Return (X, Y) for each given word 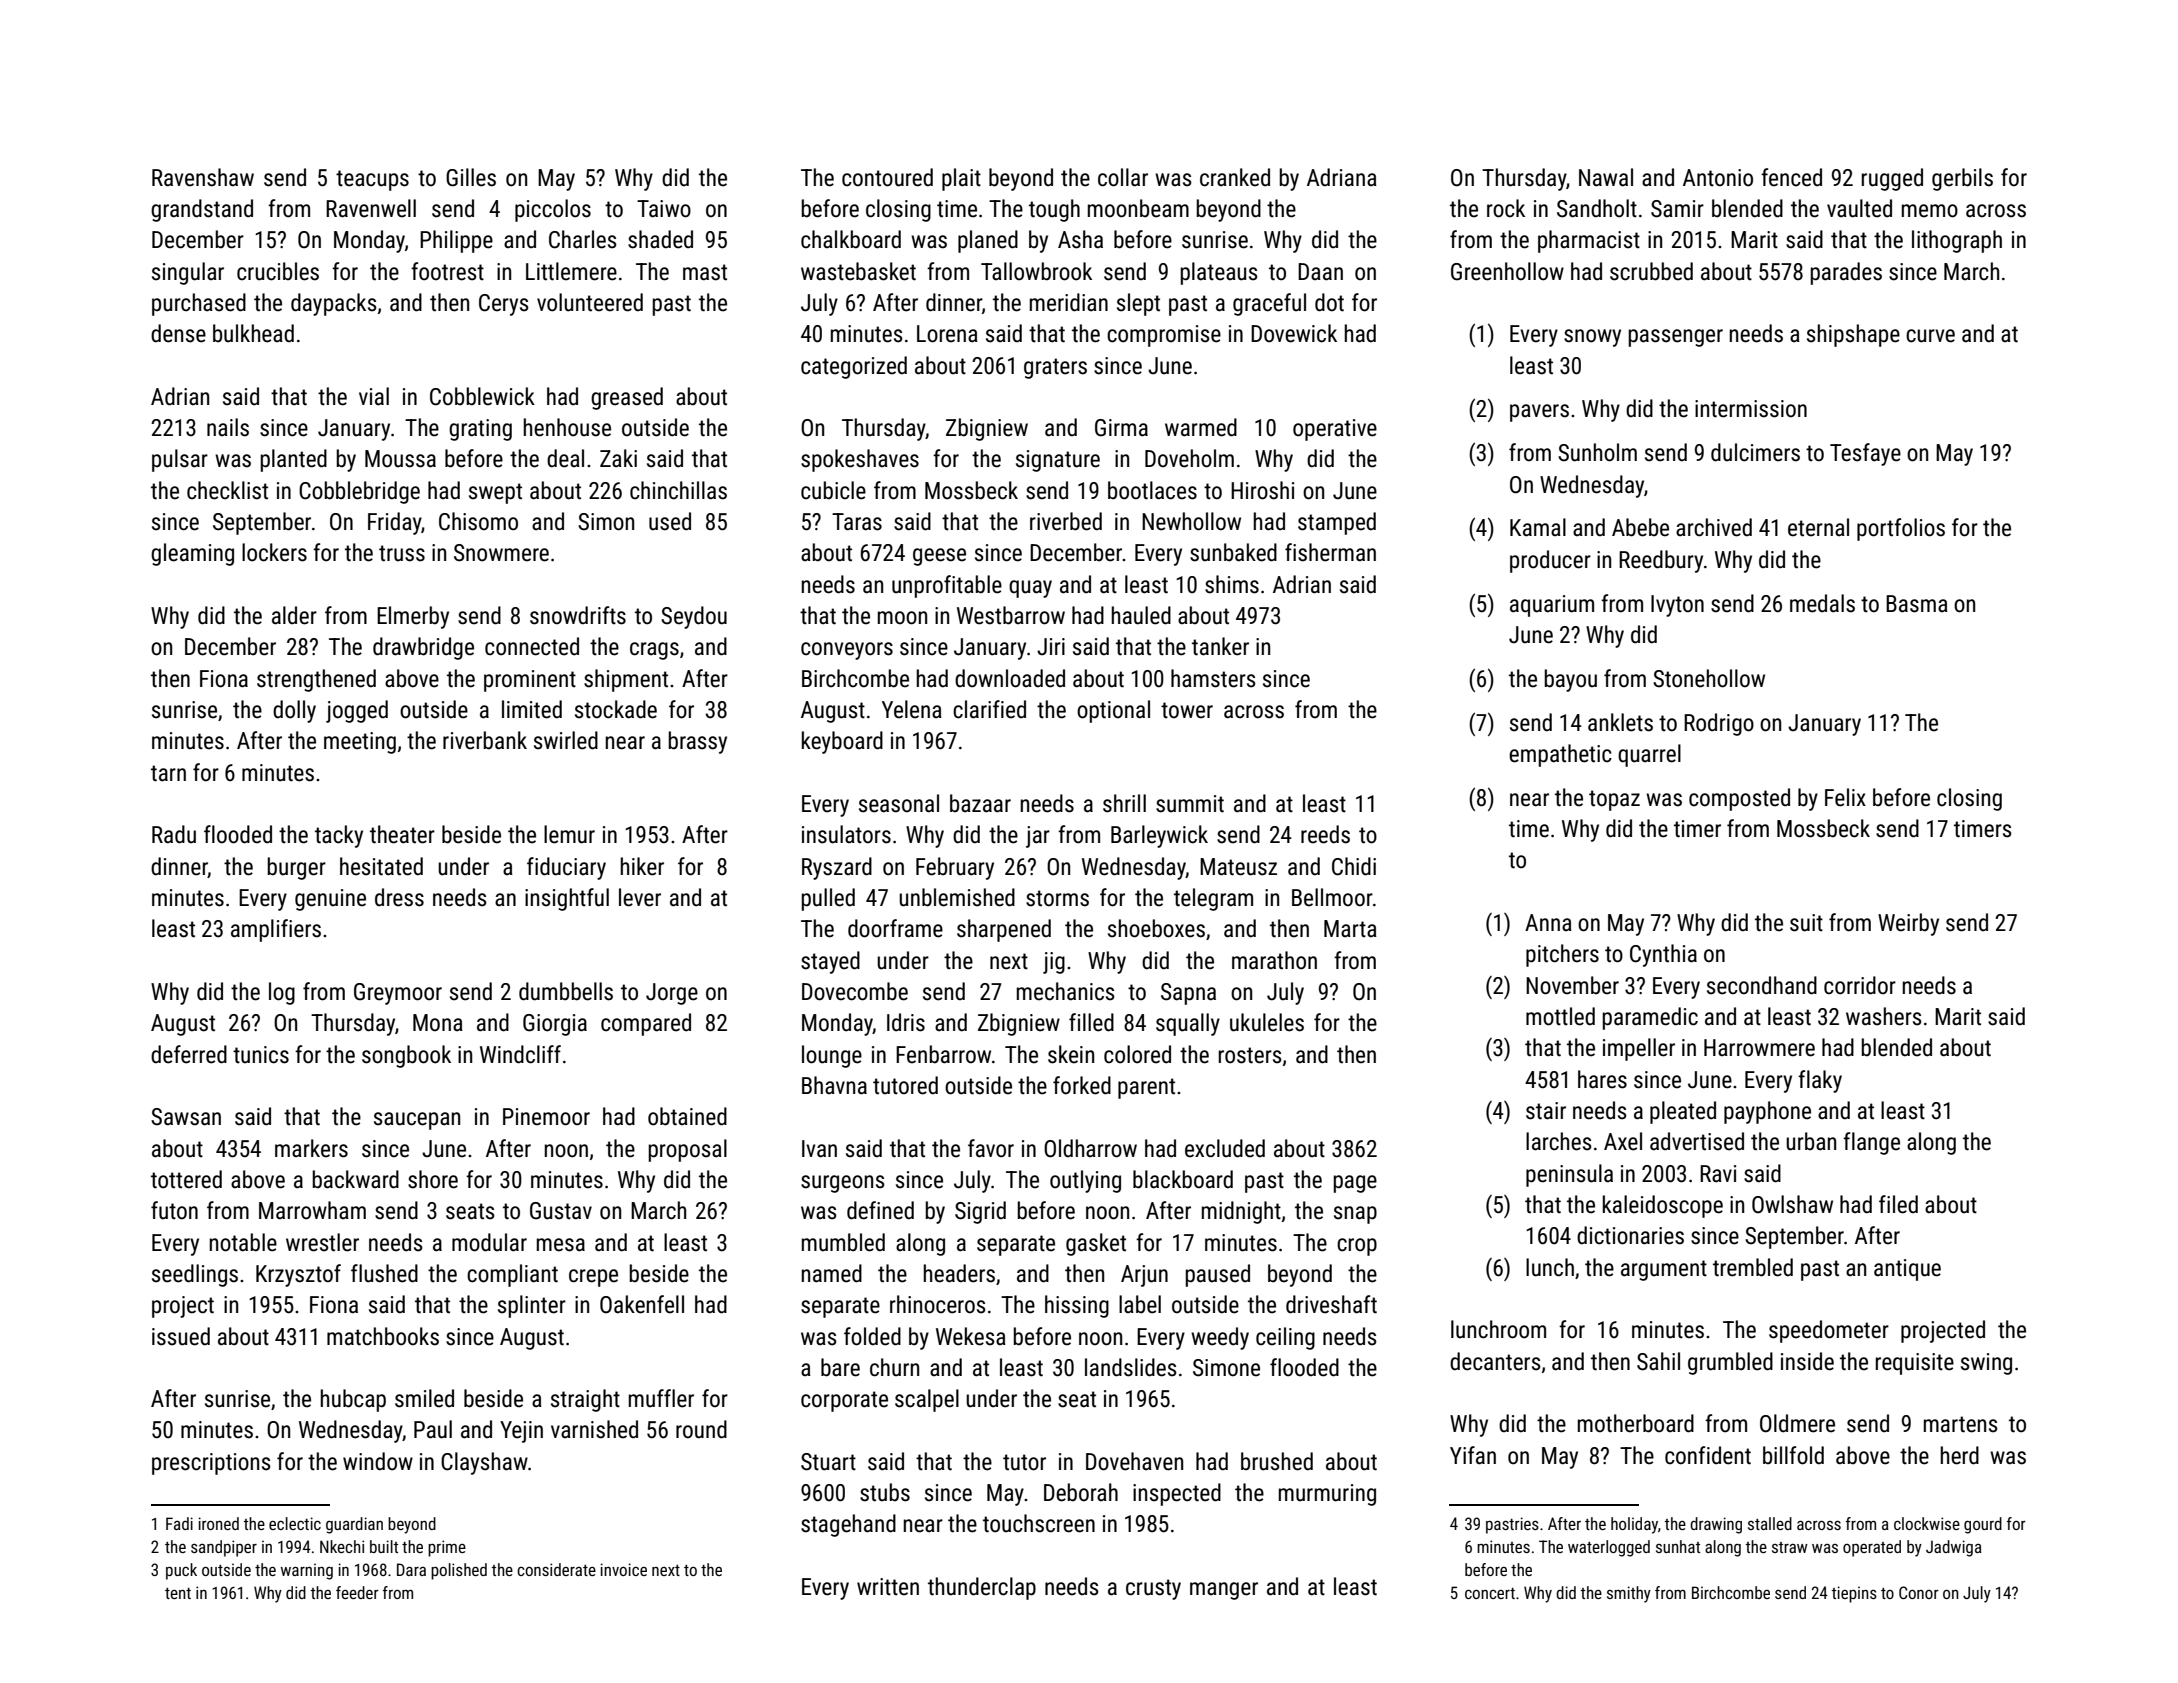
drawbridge (423, 648)
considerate (556, 1569)
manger (1224, 1591)
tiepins (1854, 1594)
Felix (1845, 797)
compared (646, 1024)
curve (1930, 336)
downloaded (1010, 678)
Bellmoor (1332, 897)
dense (178, 333)
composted (1739, 799)
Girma (1121, 428)
